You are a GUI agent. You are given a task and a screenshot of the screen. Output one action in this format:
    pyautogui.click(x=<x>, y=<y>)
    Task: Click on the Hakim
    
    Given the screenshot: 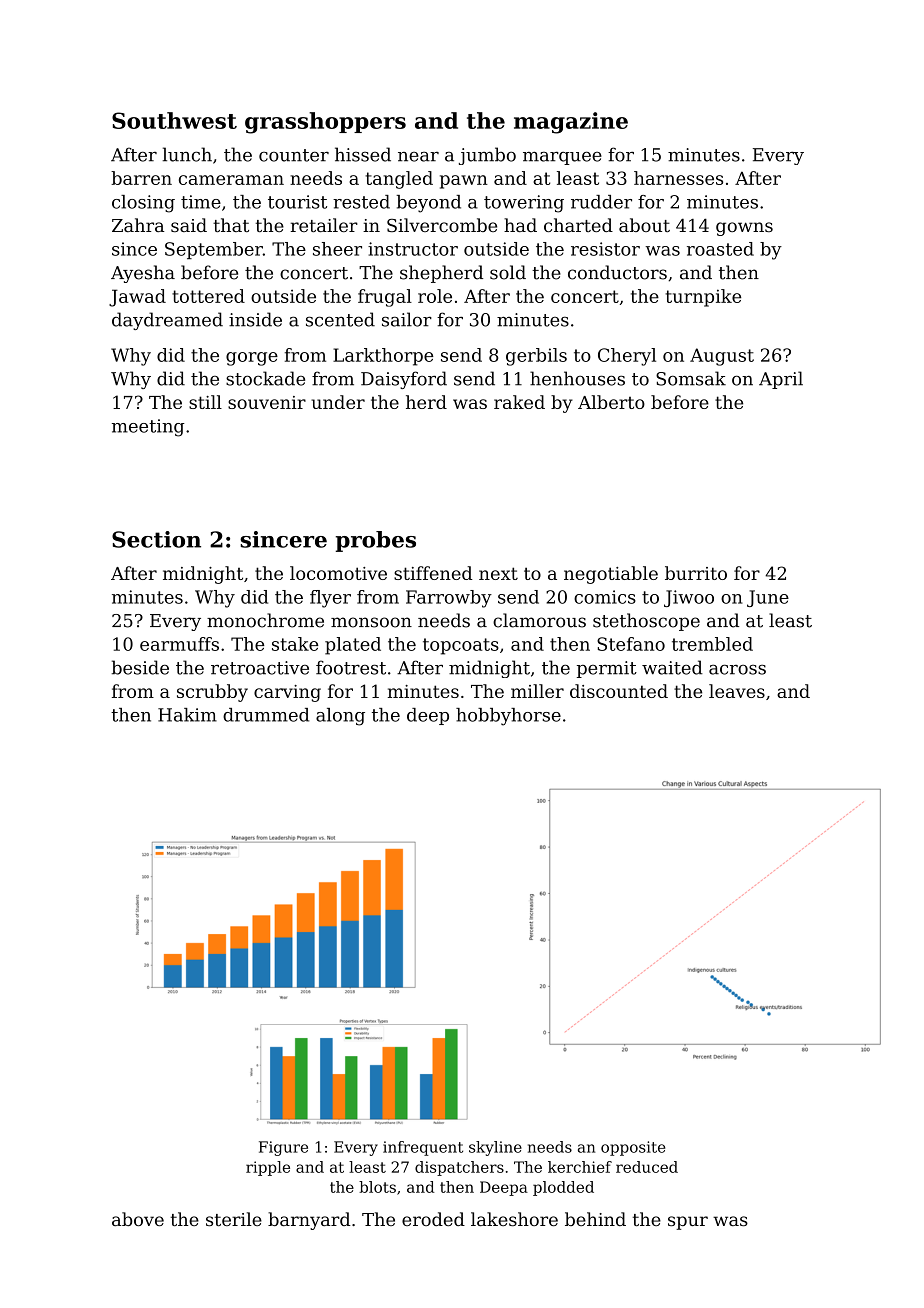 What is the action you would take?
    pyautogui.click(x=187, y=715)
